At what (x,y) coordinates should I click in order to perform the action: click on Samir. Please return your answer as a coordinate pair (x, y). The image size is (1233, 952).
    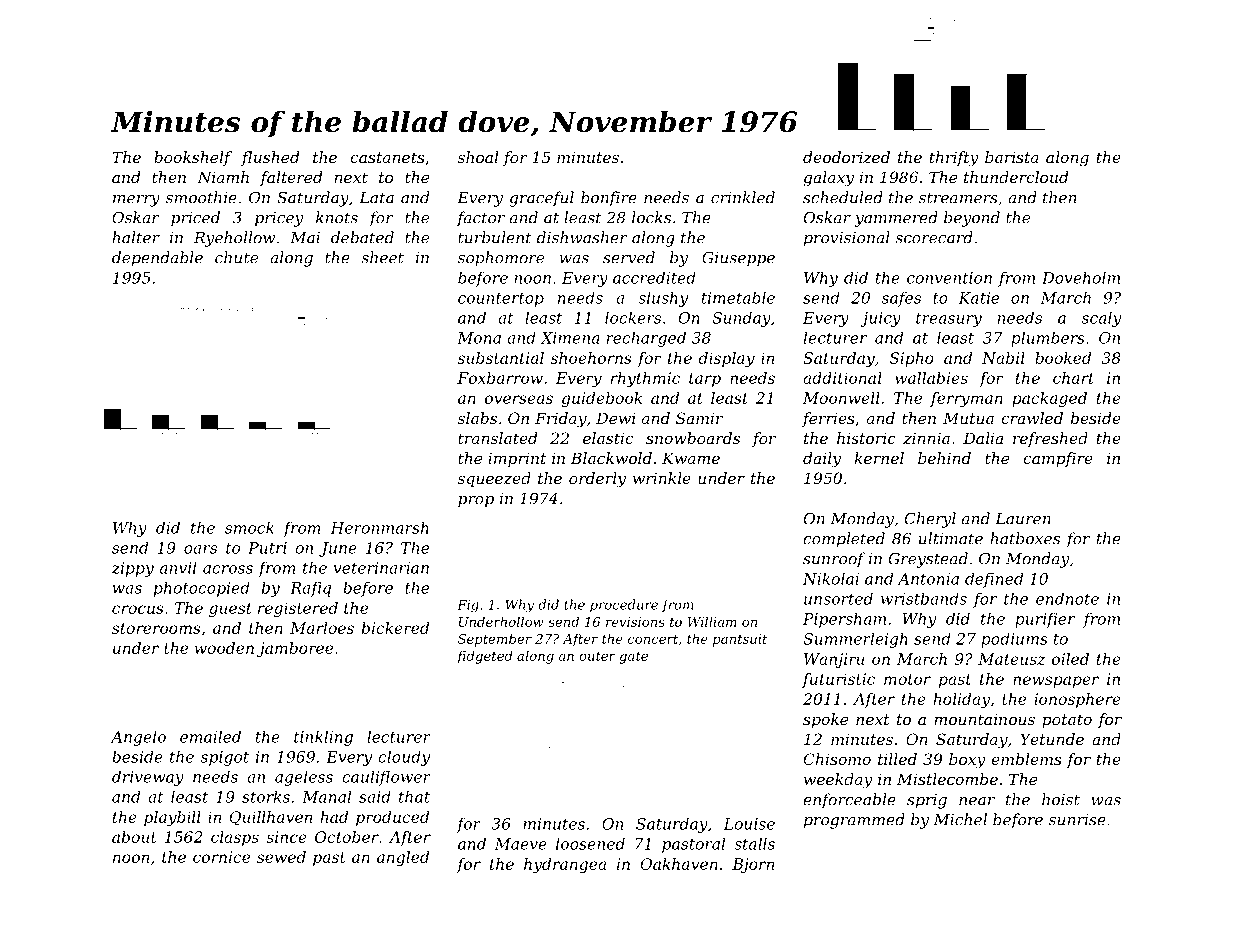
    Looking at the image, I should click on (699, 418).
